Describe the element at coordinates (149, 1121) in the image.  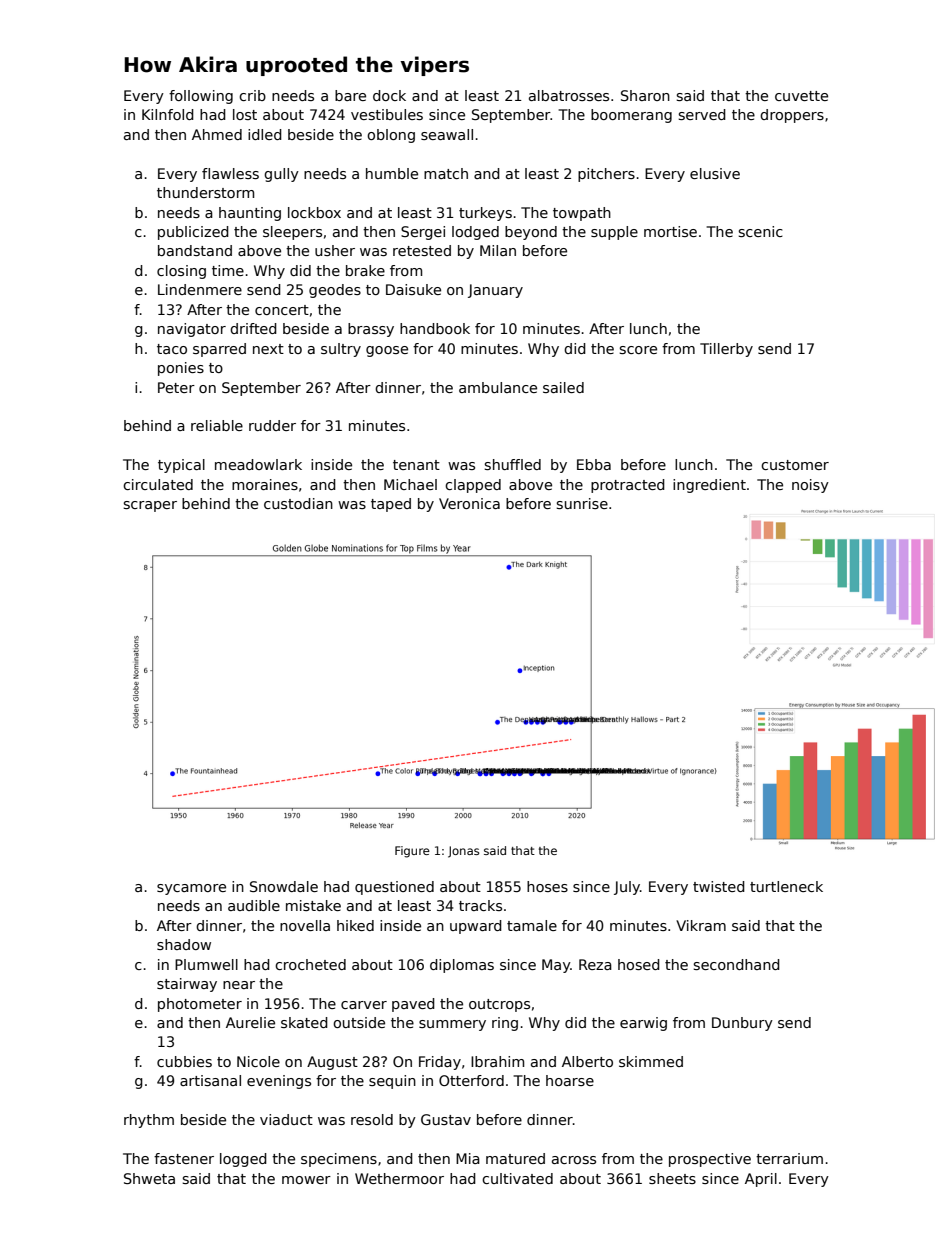
I see `rhythm` at that location.
